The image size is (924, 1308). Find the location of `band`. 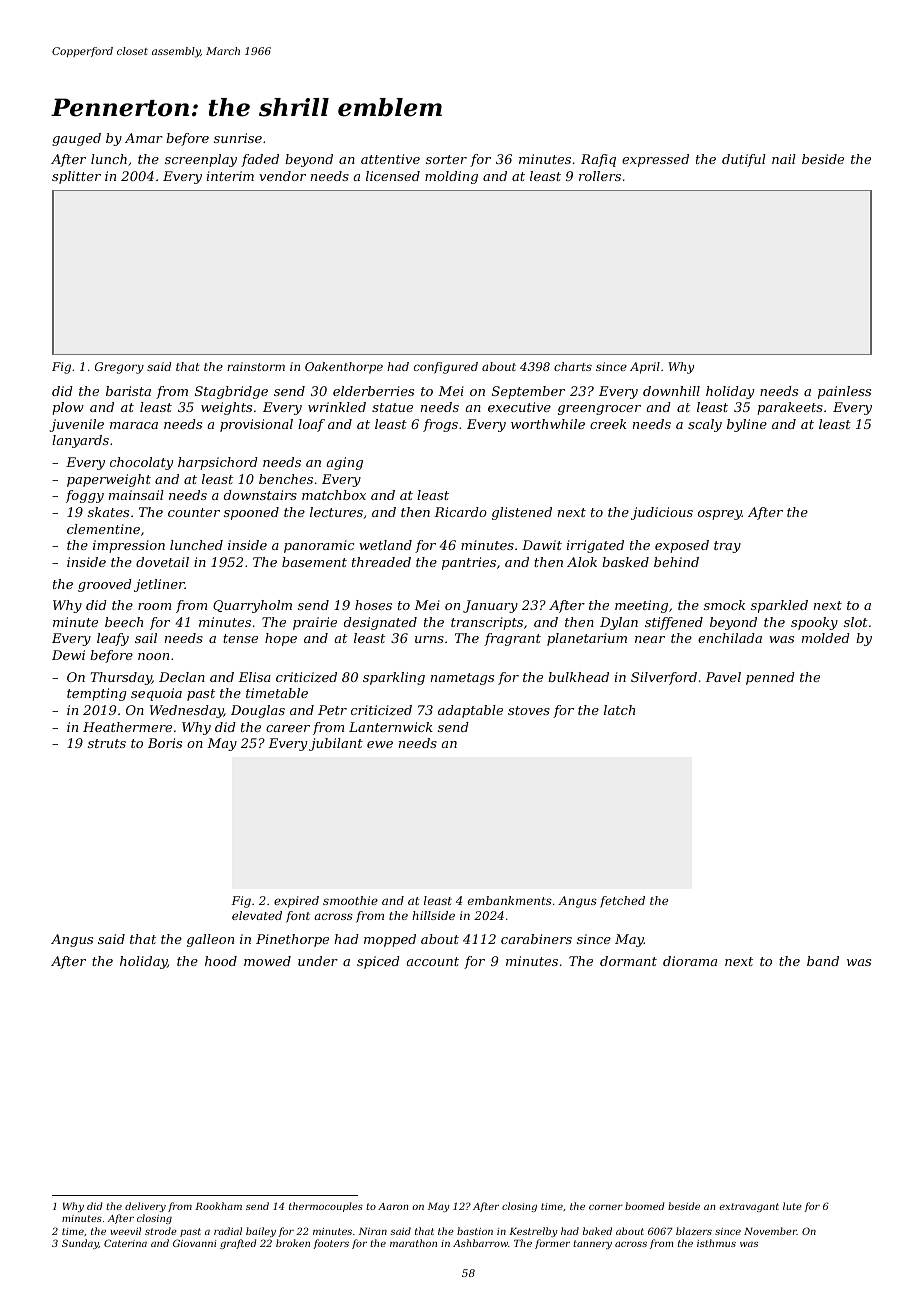

band is located at coordinates (823, 961).
